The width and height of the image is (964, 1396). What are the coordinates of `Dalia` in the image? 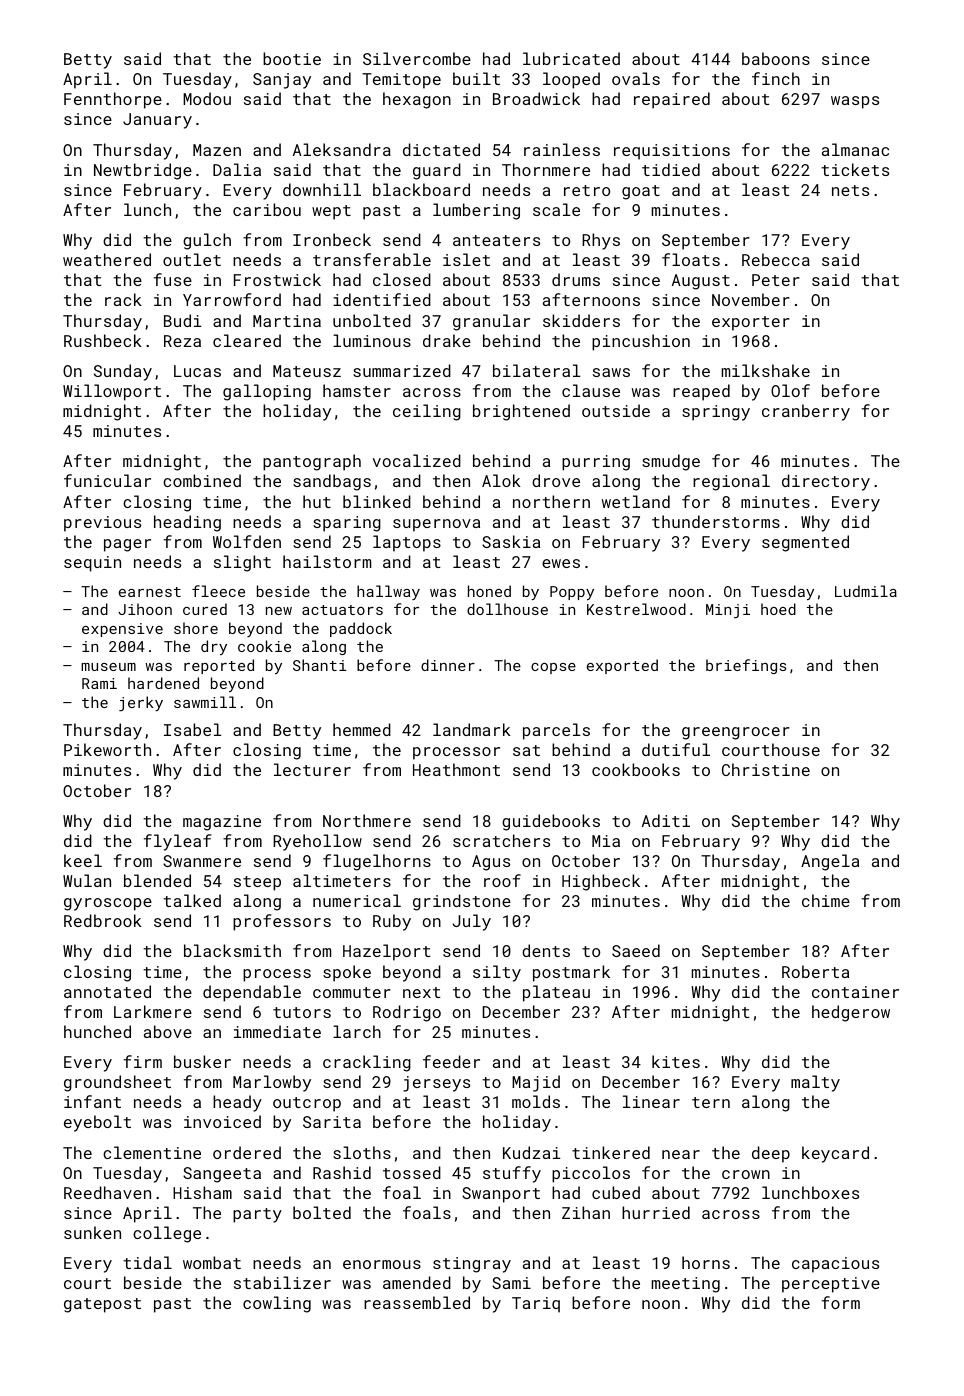 It's located at (237, 169).
